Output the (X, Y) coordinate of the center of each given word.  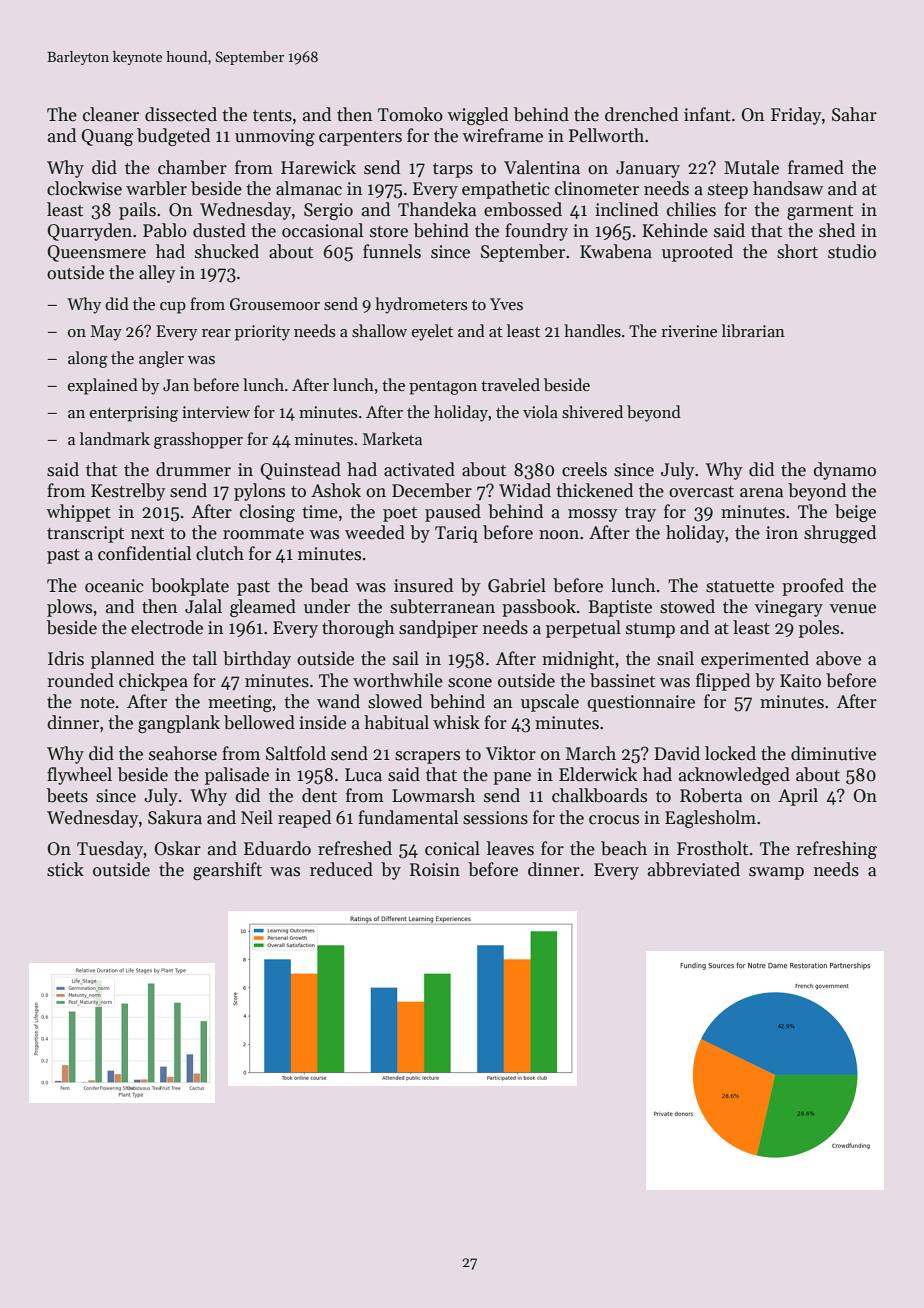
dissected (181, 114)
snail (675, 658)
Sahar (854, 114)
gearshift (227, 871)
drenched (641, 114)
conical (452, 848)
